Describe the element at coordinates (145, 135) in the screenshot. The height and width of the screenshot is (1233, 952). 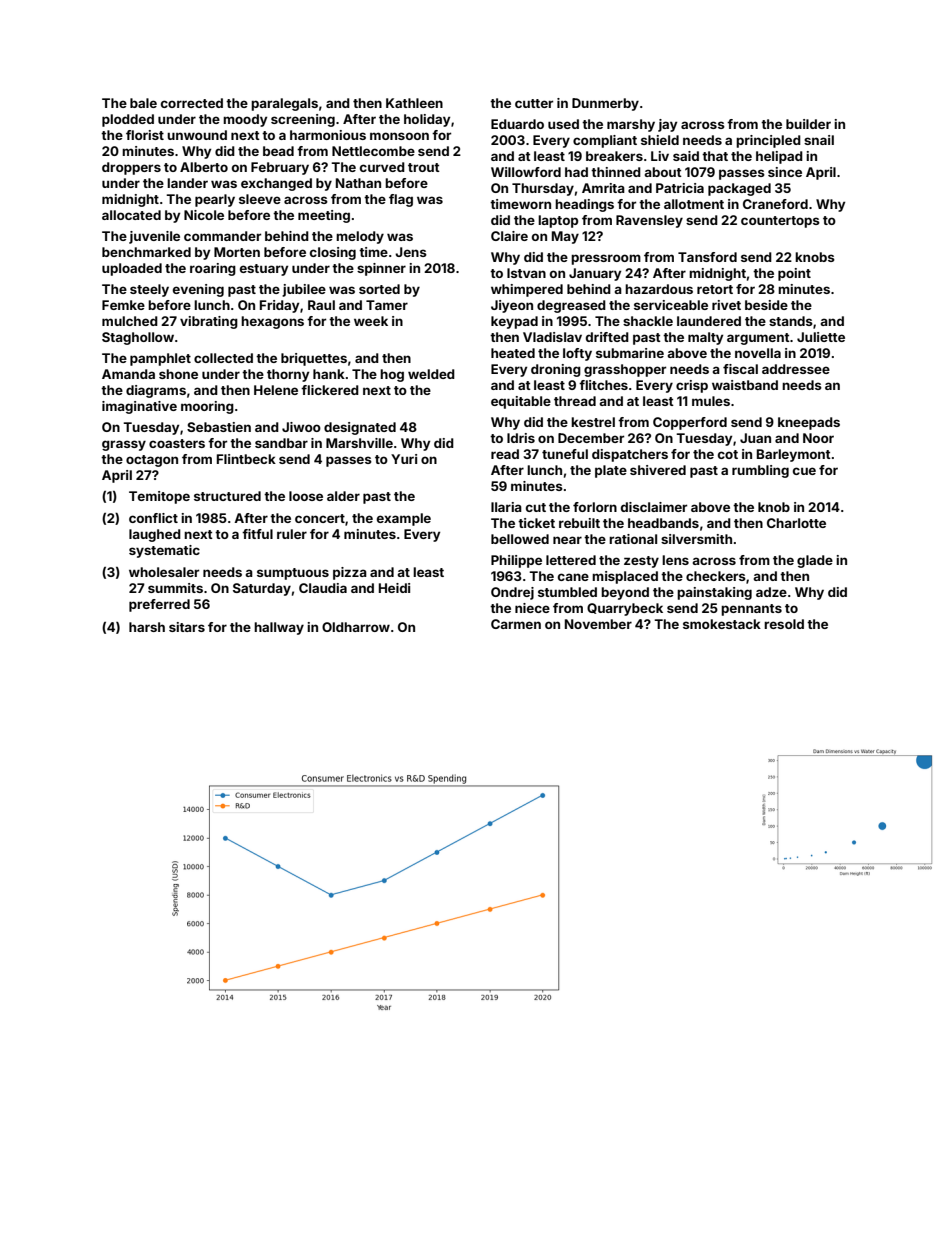
I see `florist` at that location.
